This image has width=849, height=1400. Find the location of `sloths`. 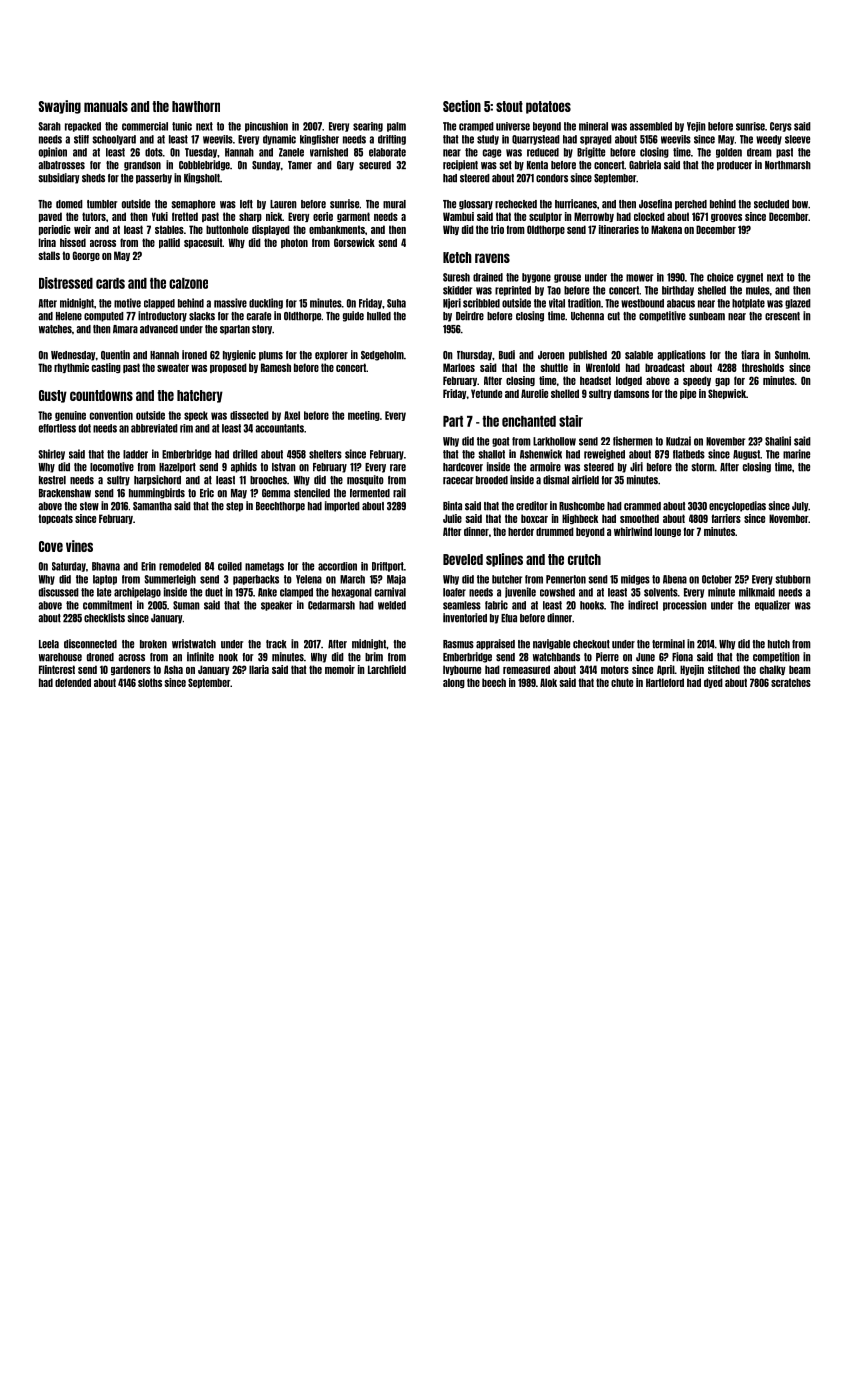

sloths is located at coordinates (150, 682).
